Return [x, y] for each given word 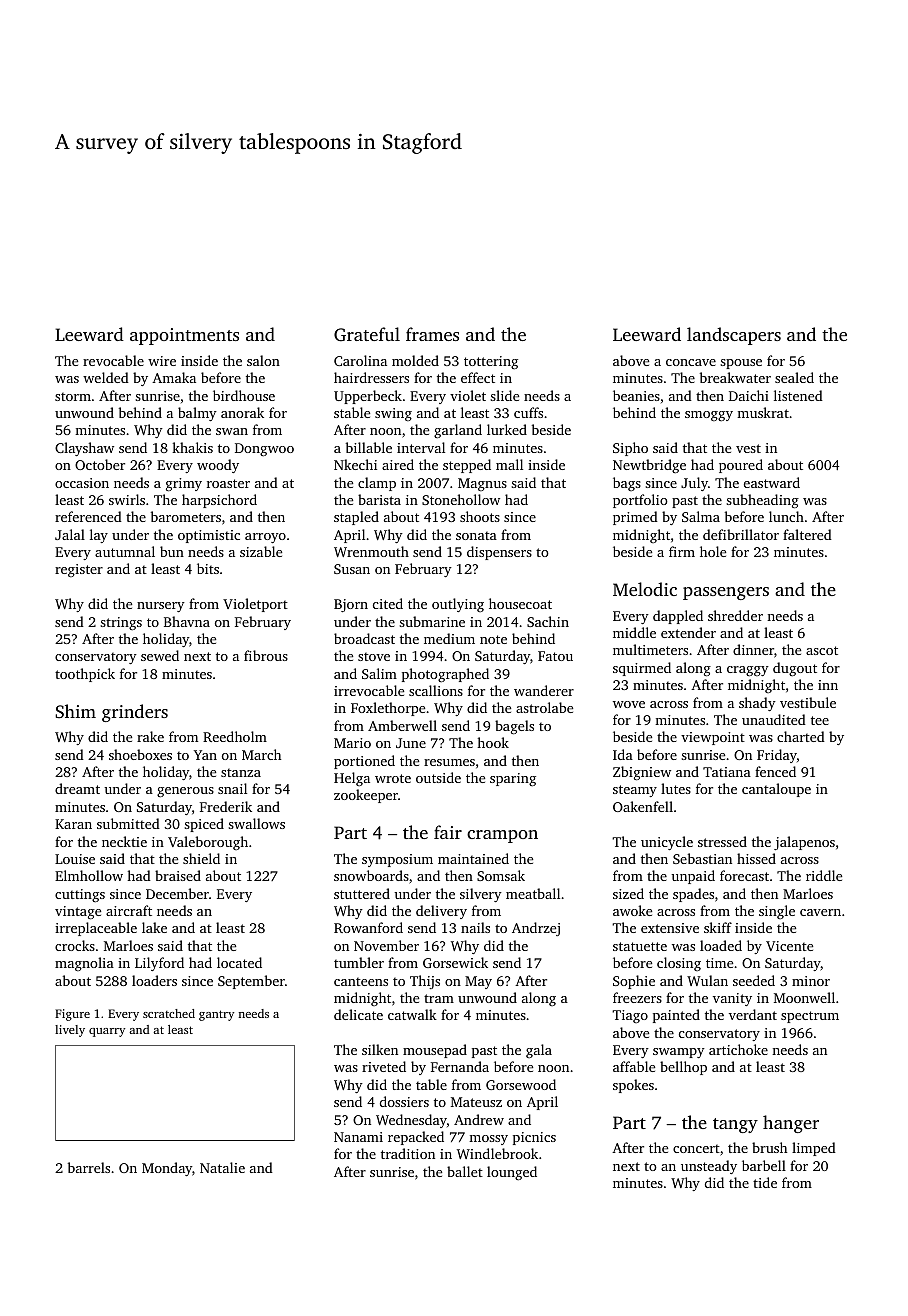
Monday [167, 1169]
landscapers [734, 336]
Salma [701, 516]
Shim [75, 711]
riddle [824, 875]
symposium [397, 860]
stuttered [362, 893]
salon [263, 360]
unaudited [774, 719]
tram [439, 998]
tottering [491, 362]
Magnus [482, 484]
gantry [216, 1015]
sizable [261, 551]
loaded [721, 945]
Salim [379, 673]
